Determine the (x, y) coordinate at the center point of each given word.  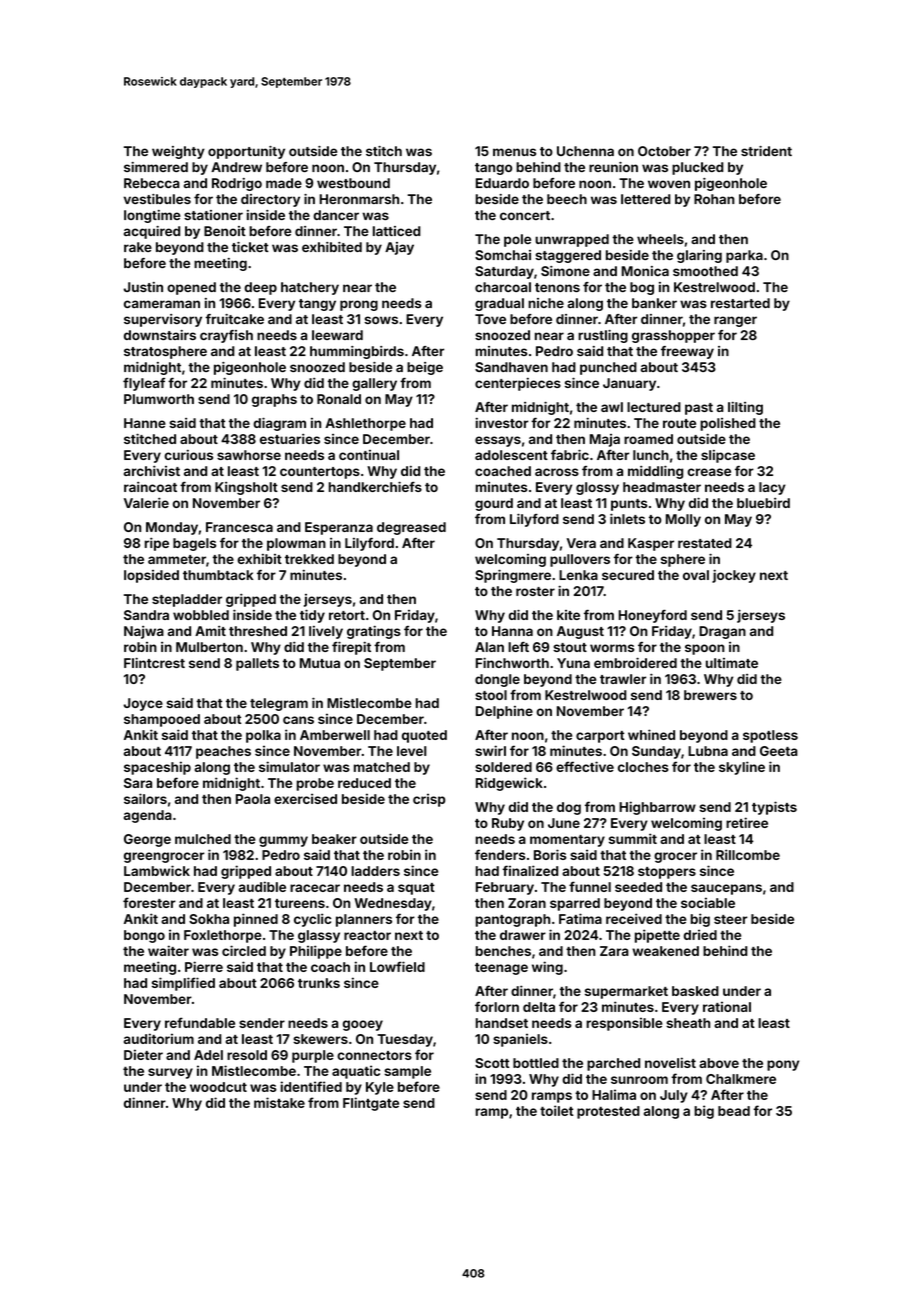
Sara (138, 783)
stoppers (667, 873)
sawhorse (249, 455)
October (664, 151)
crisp (429, 800)
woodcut (218, 1087)
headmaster (662, 487)
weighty (178, 152)
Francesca (239, 527)
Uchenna (585, 151)
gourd (494, 504)
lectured (654, 407)
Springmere (513, 576)
